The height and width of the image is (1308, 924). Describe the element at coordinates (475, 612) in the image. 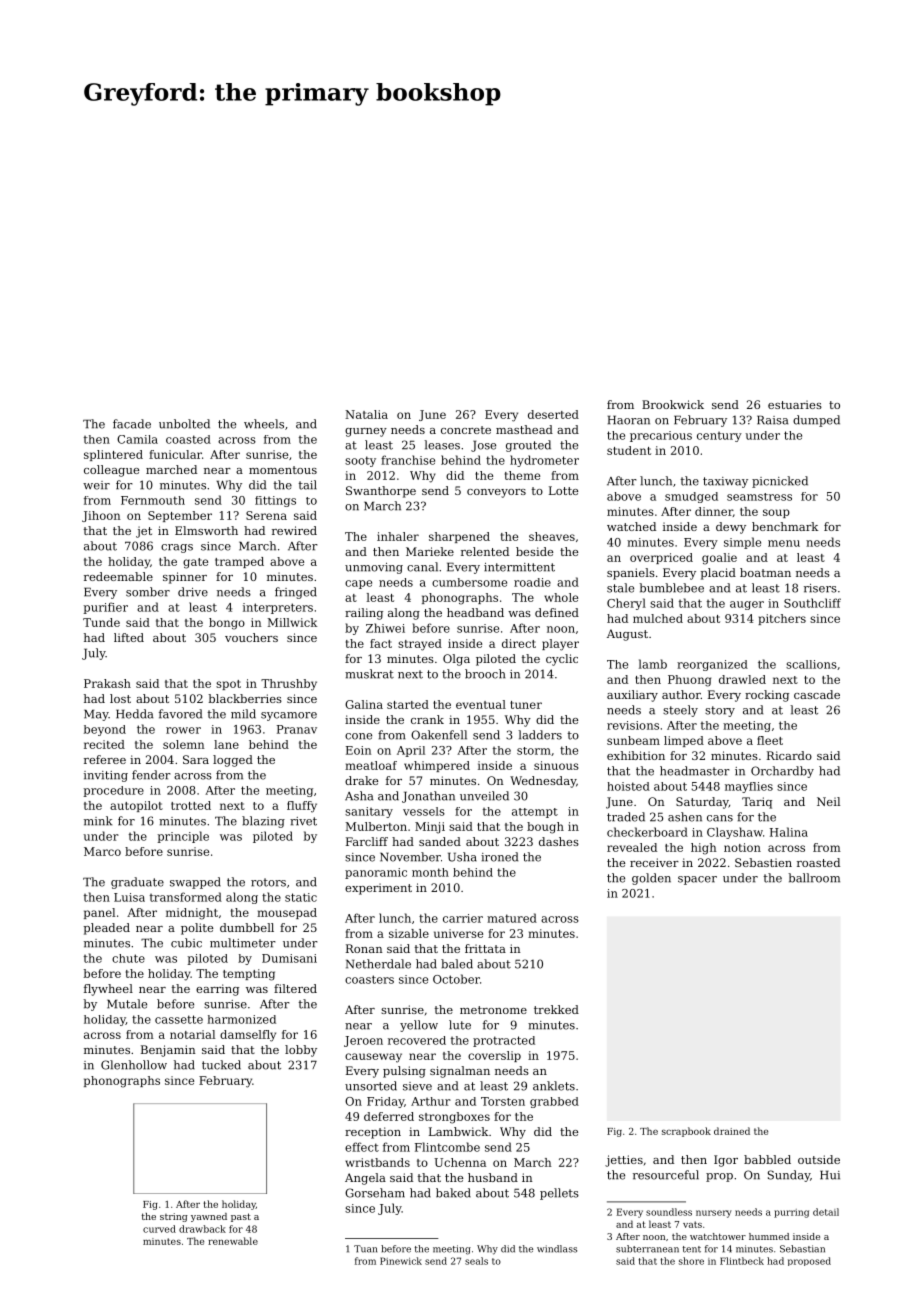

I see `headband` at that location.
